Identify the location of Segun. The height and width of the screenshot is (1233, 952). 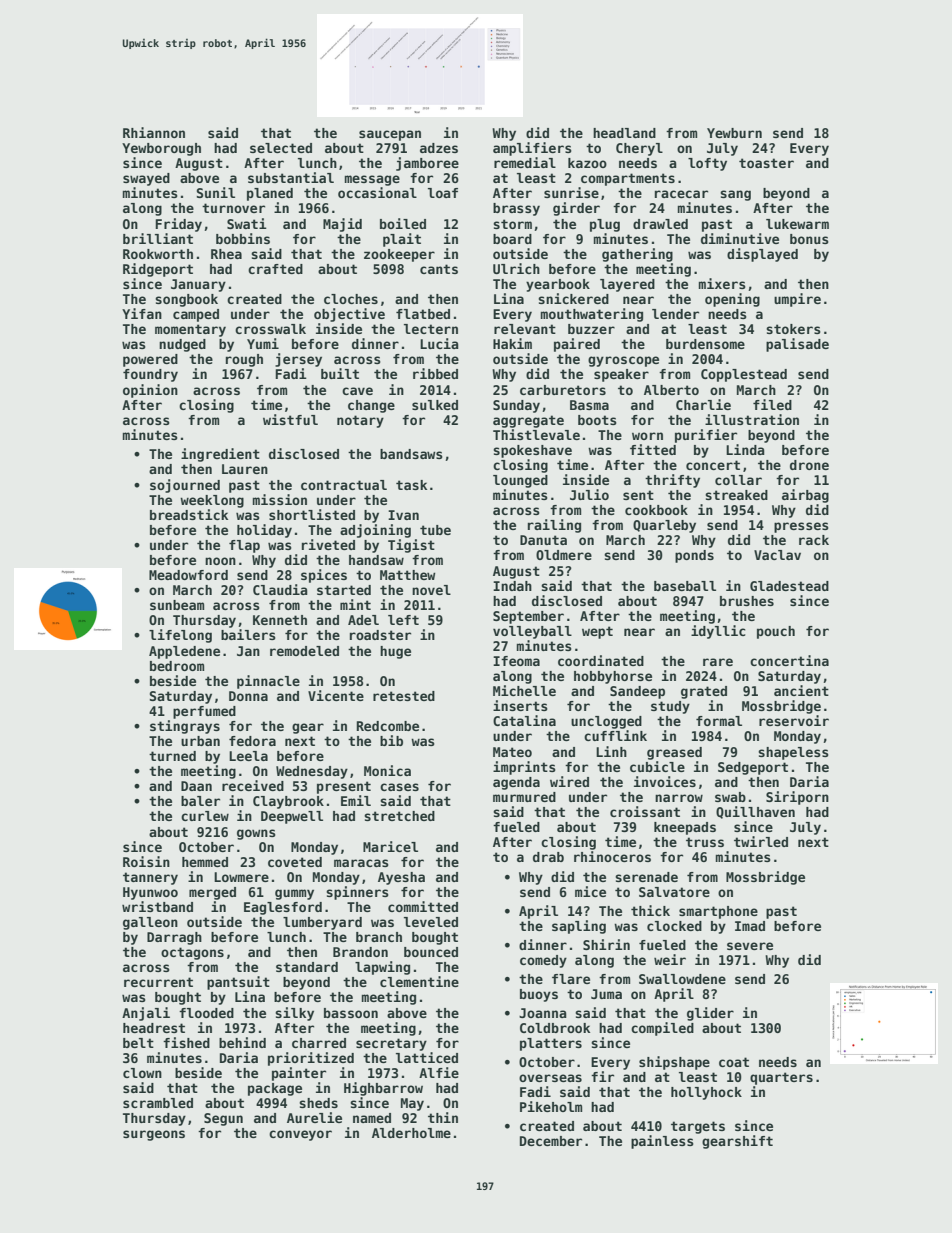
(223, 1119).
